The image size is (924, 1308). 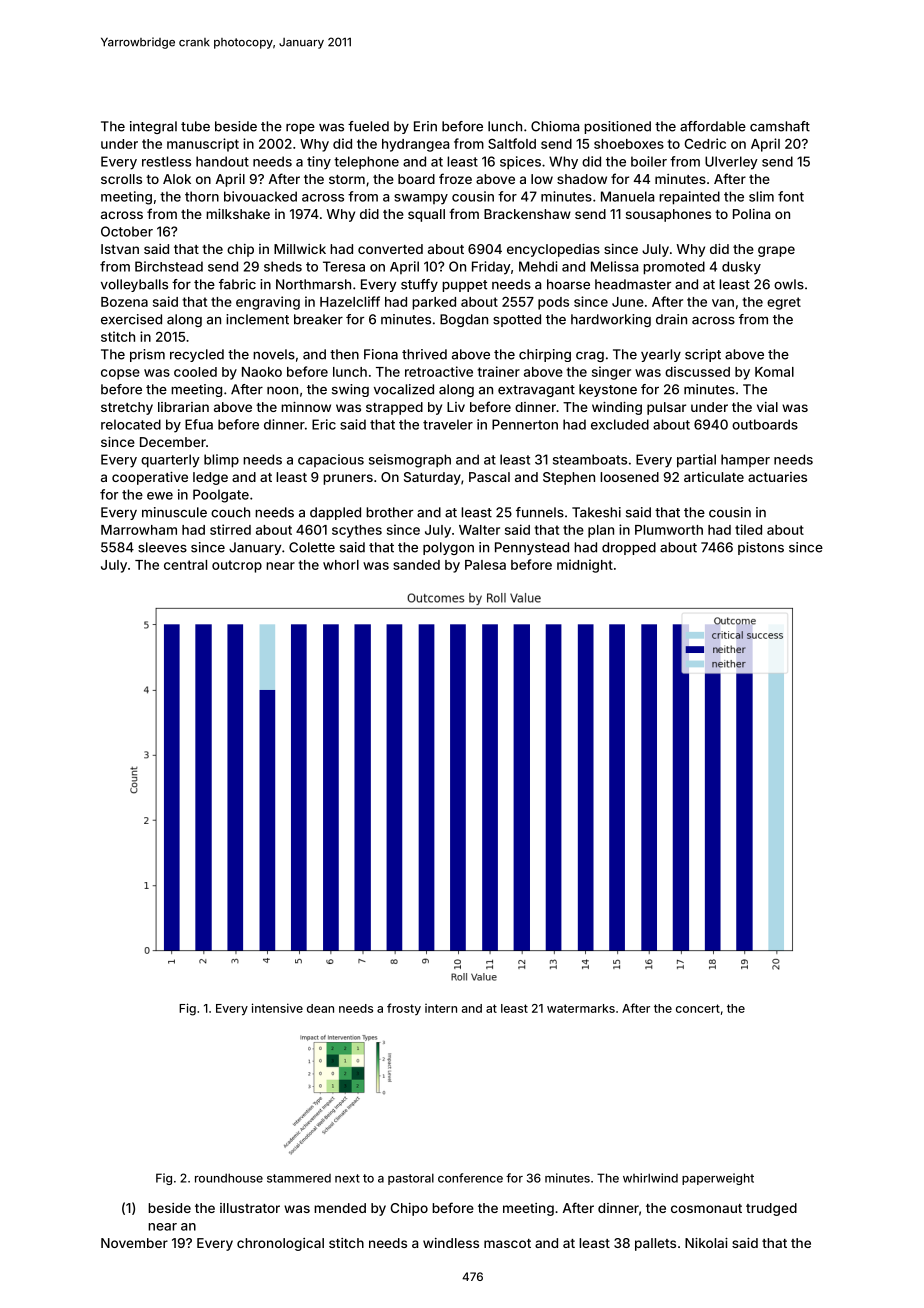 What do you see at coordinates (698, 1008) in the screenshot?
I see `concert` at bounding box center [698, 1008].
